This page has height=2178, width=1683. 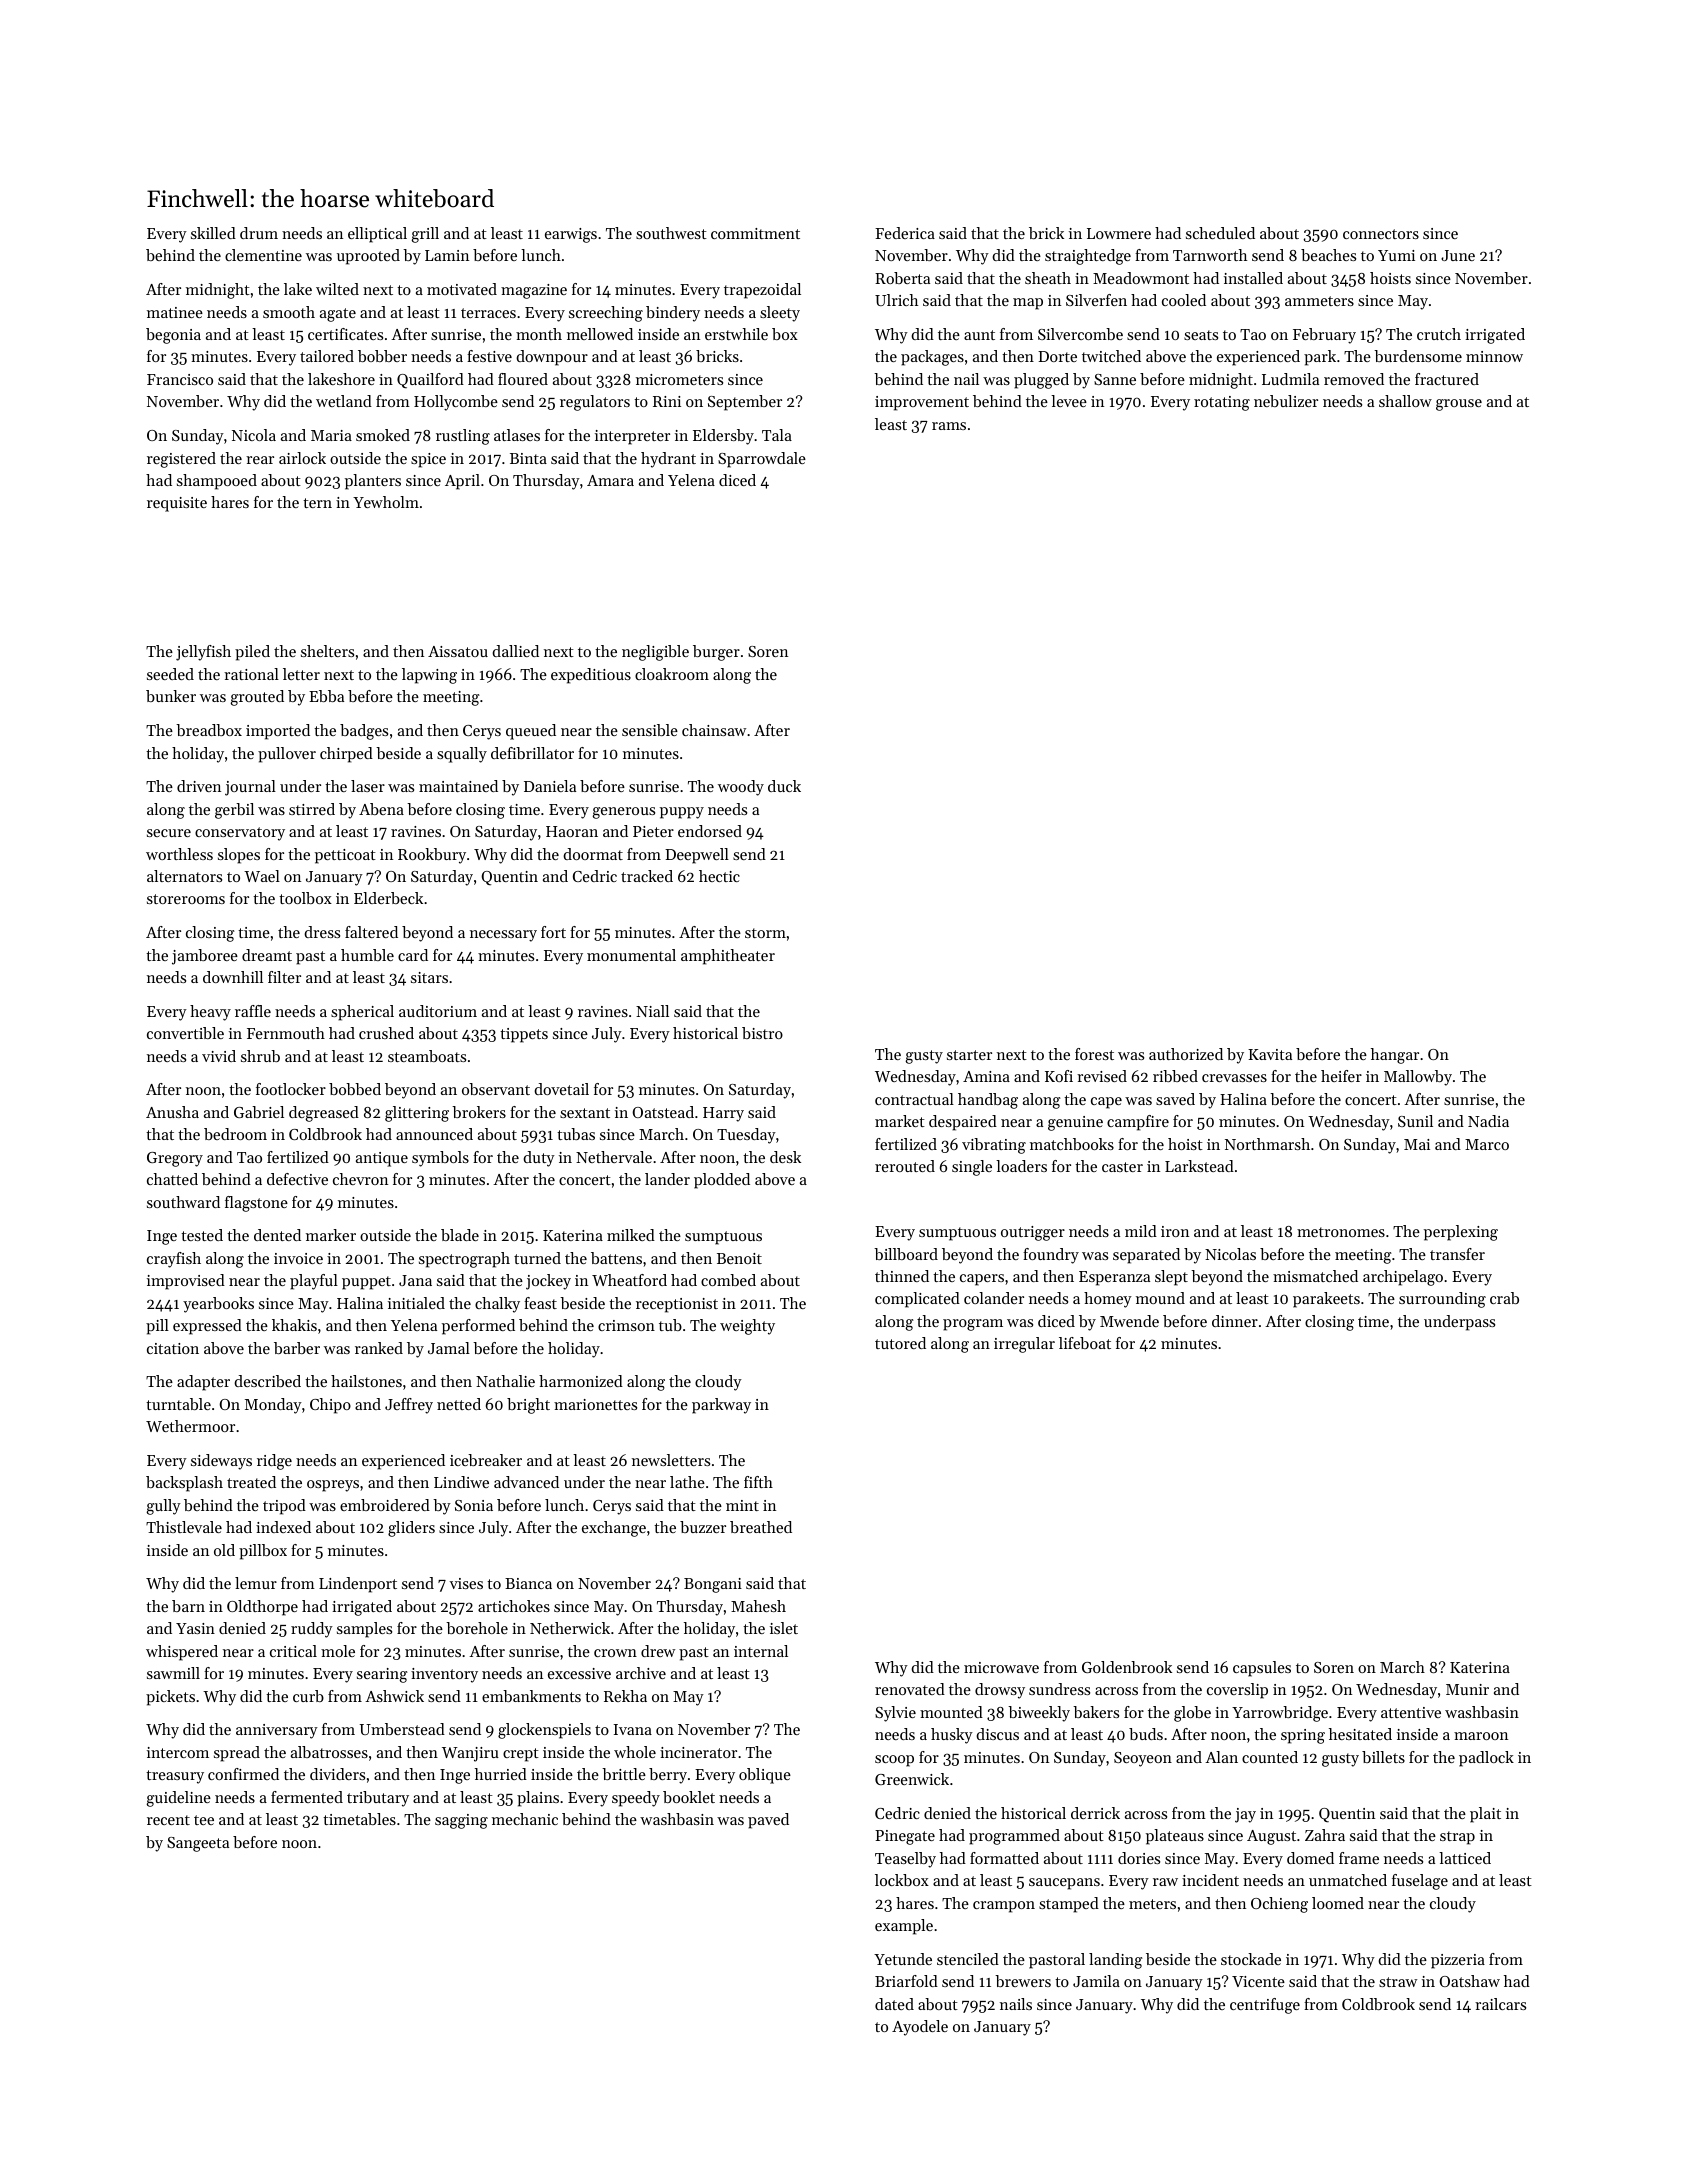 What do you see at coordinates (784, 786) in the page?
I see `duck` at bounding box center [784, 786].
